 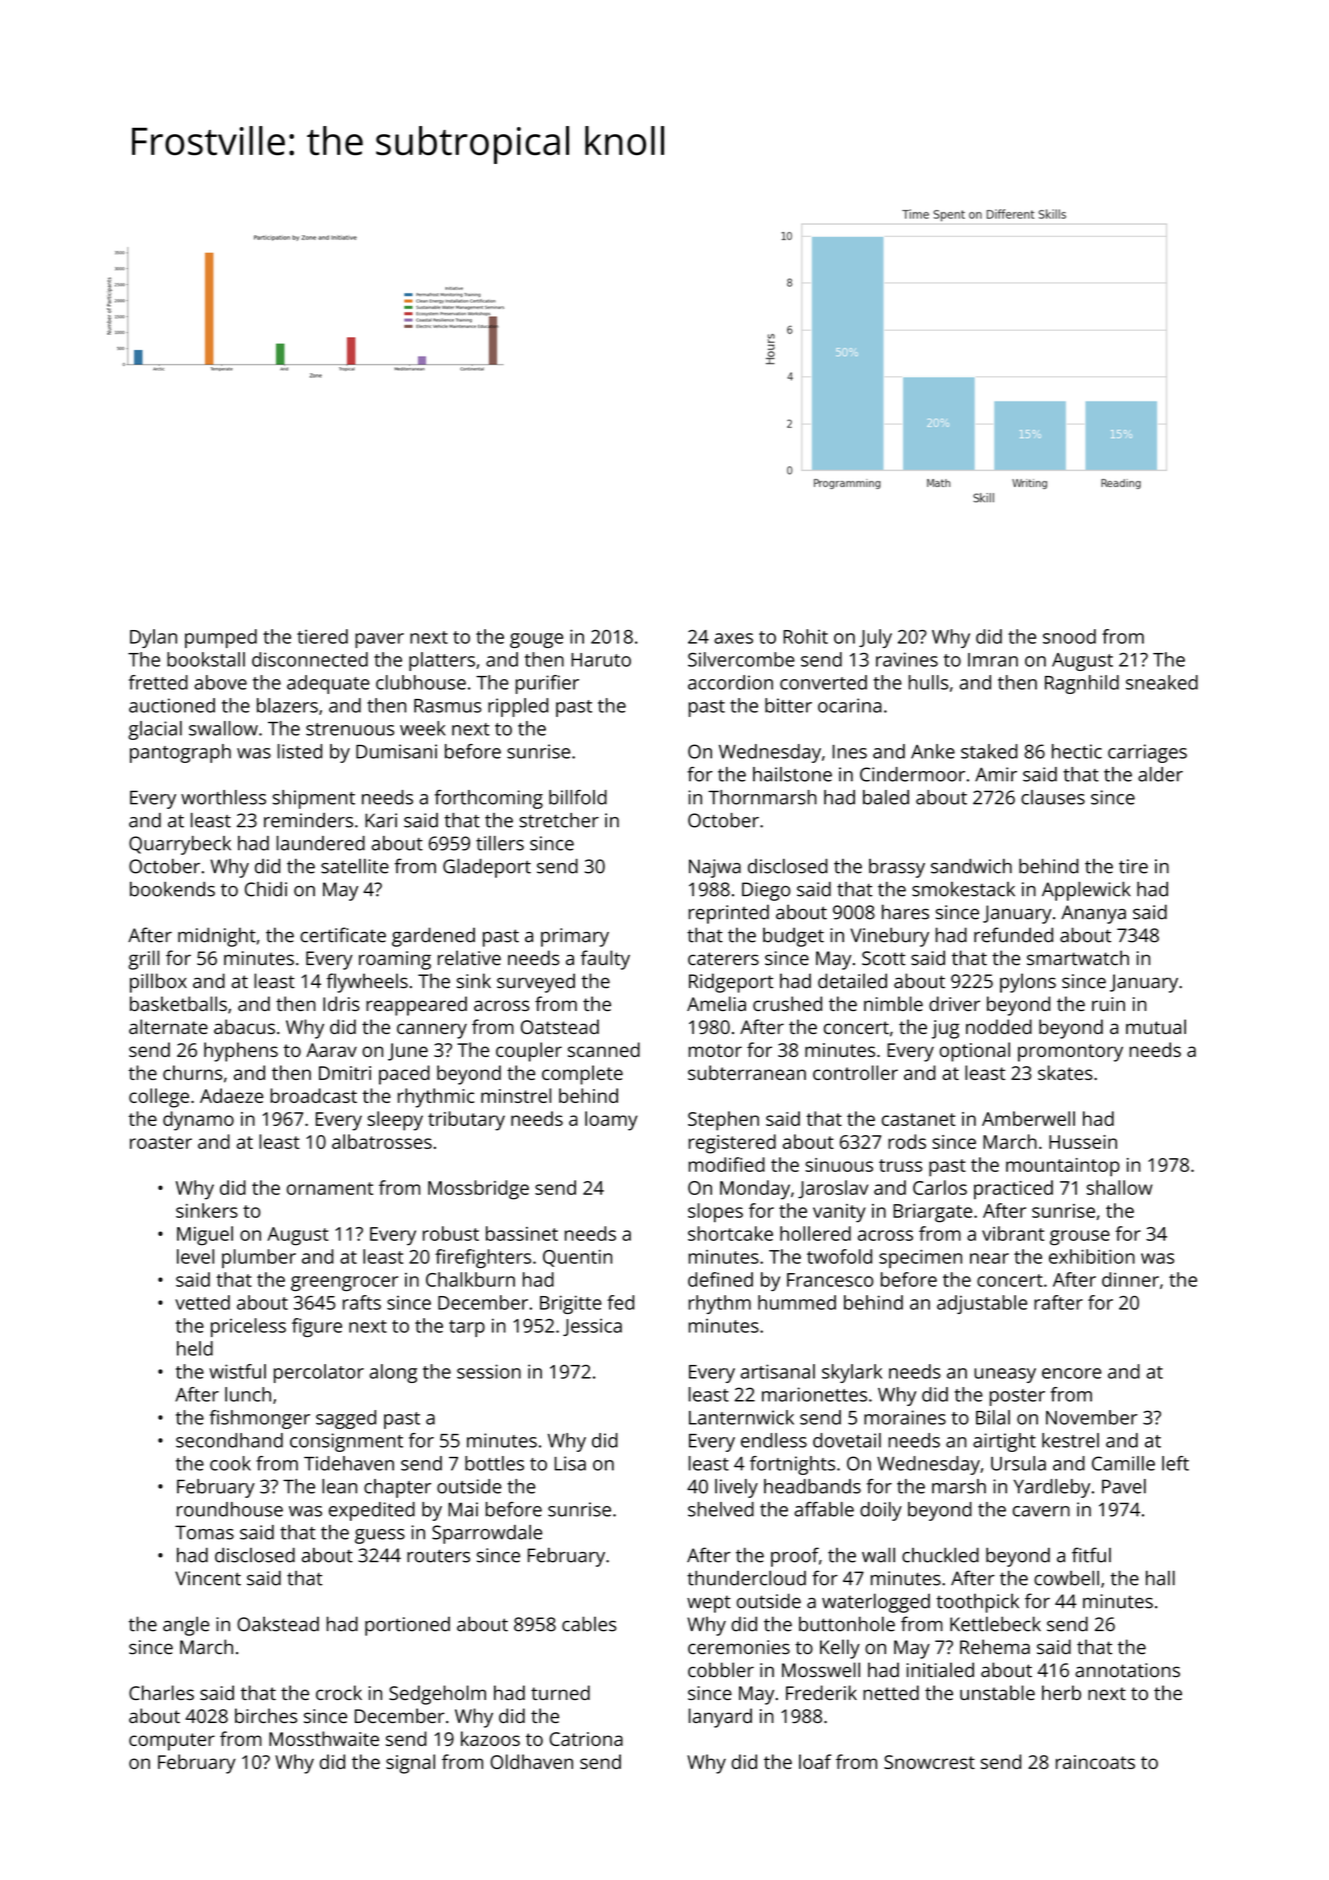 I want to click on snood, so click(x=1069, y=636).
